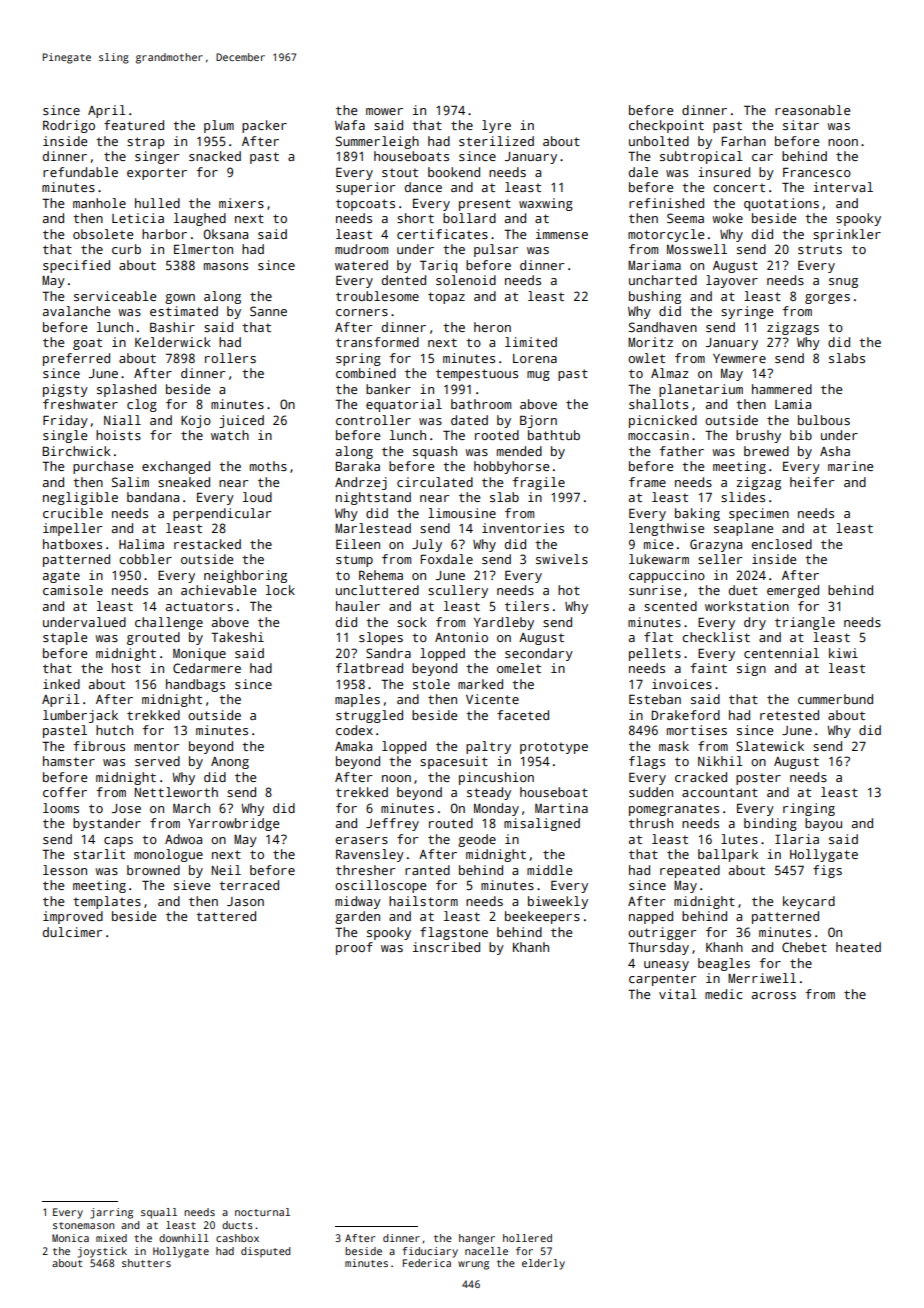 The width and height of the screenshot is (924, 1308). I want to click on layover, so click(732, 281).
